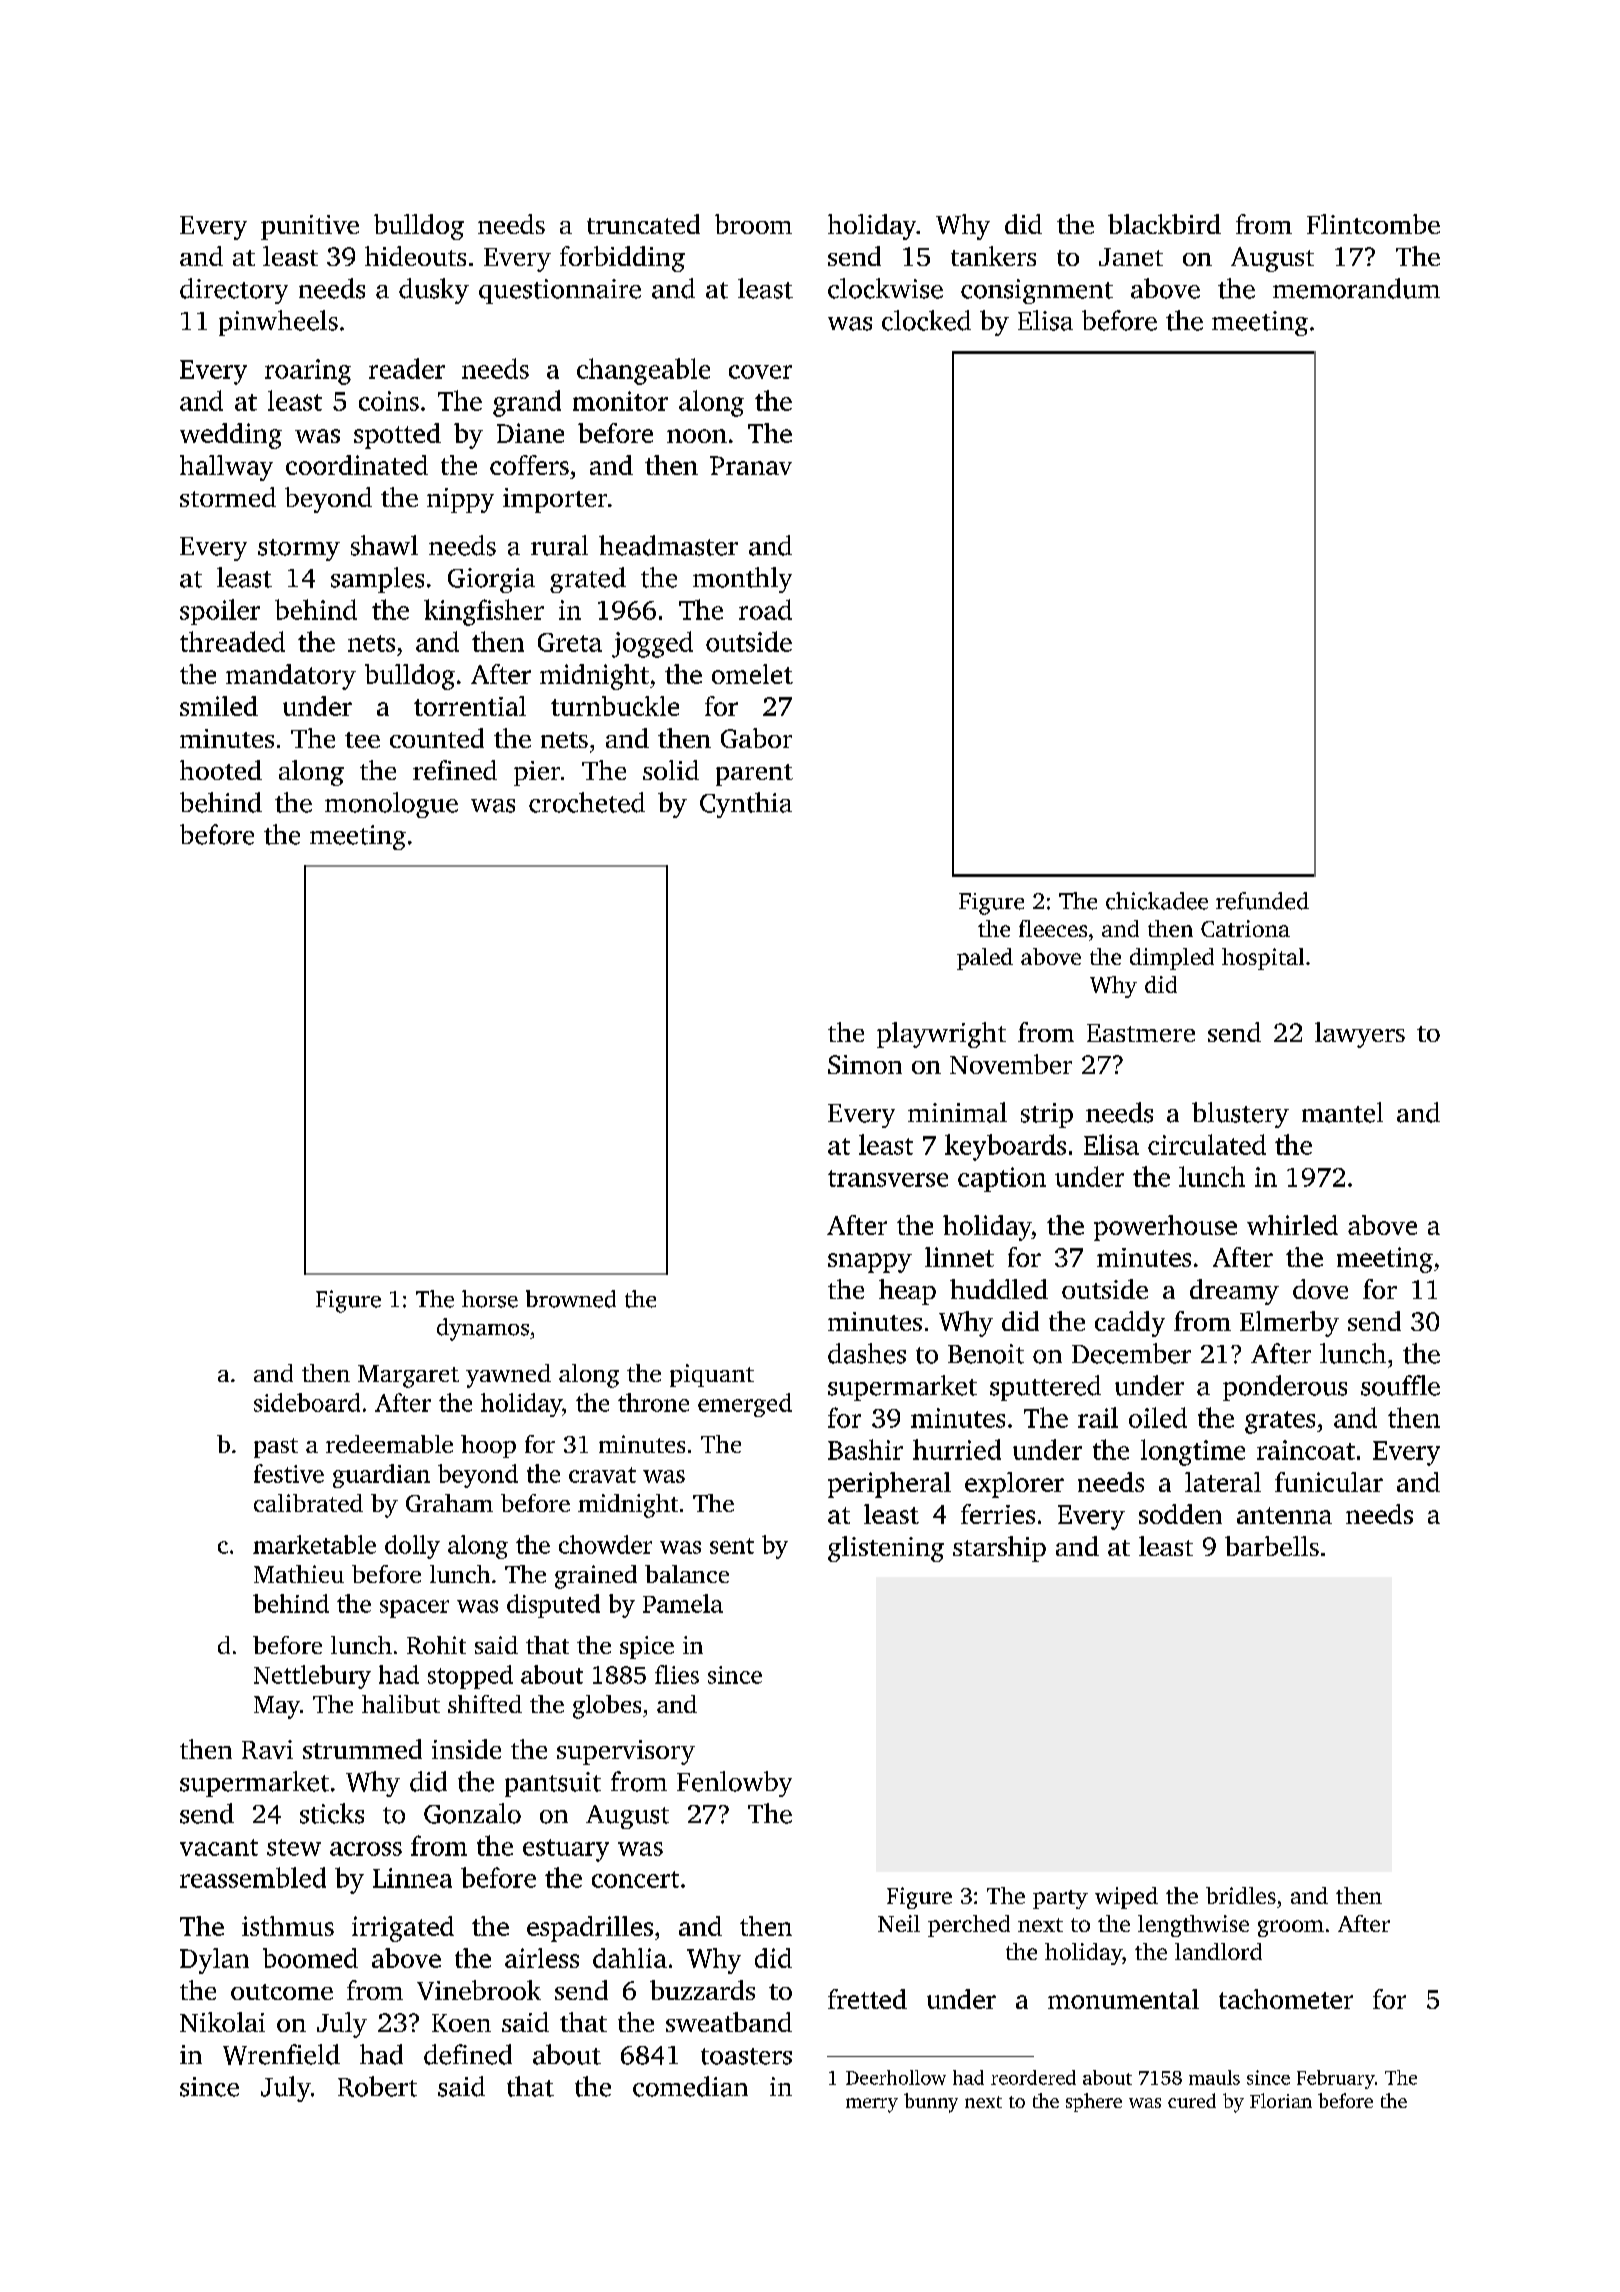 The height and width of the screenshot is (2292, 1620). I want to click on counted, so click(437, 738).
